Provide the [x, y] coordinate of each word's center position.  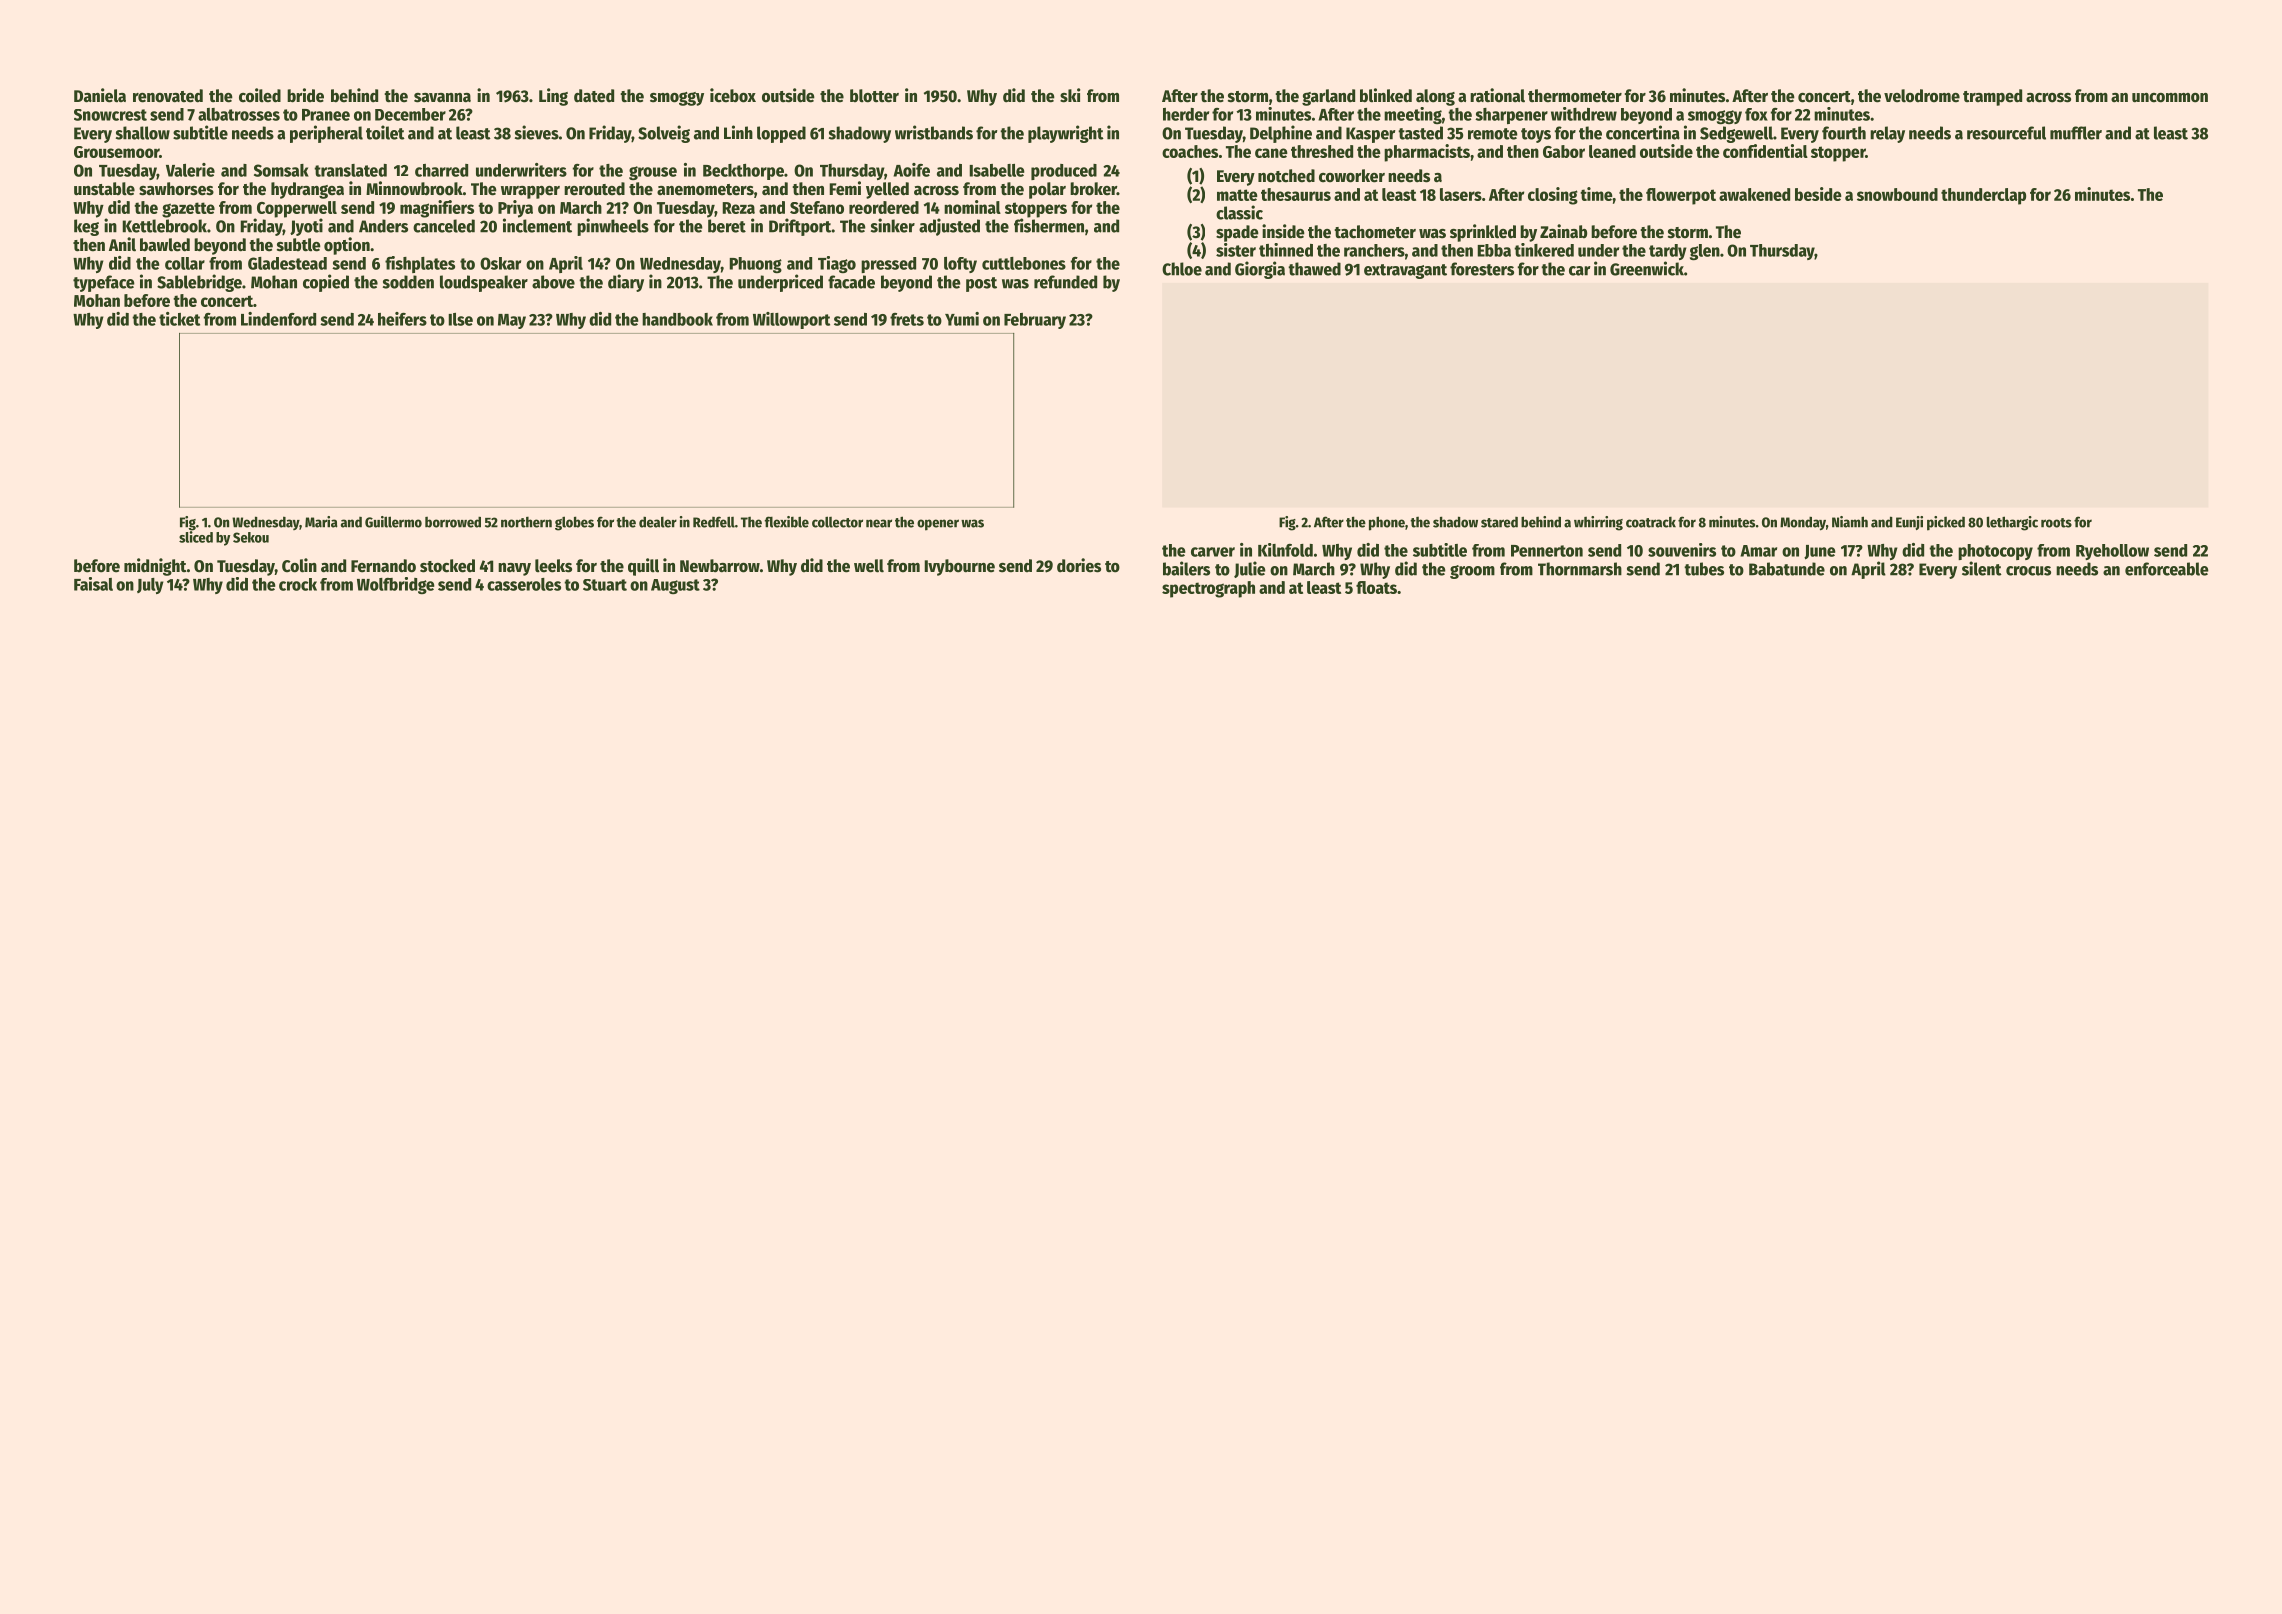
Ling [553, 97]
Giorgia [1260, 270]
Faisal [93, 584]
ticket [179, 319]
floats [1376, 587]
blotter [874, 96]
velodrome [1922, 96]
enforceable [2167, 569]
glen [1705, 252]
